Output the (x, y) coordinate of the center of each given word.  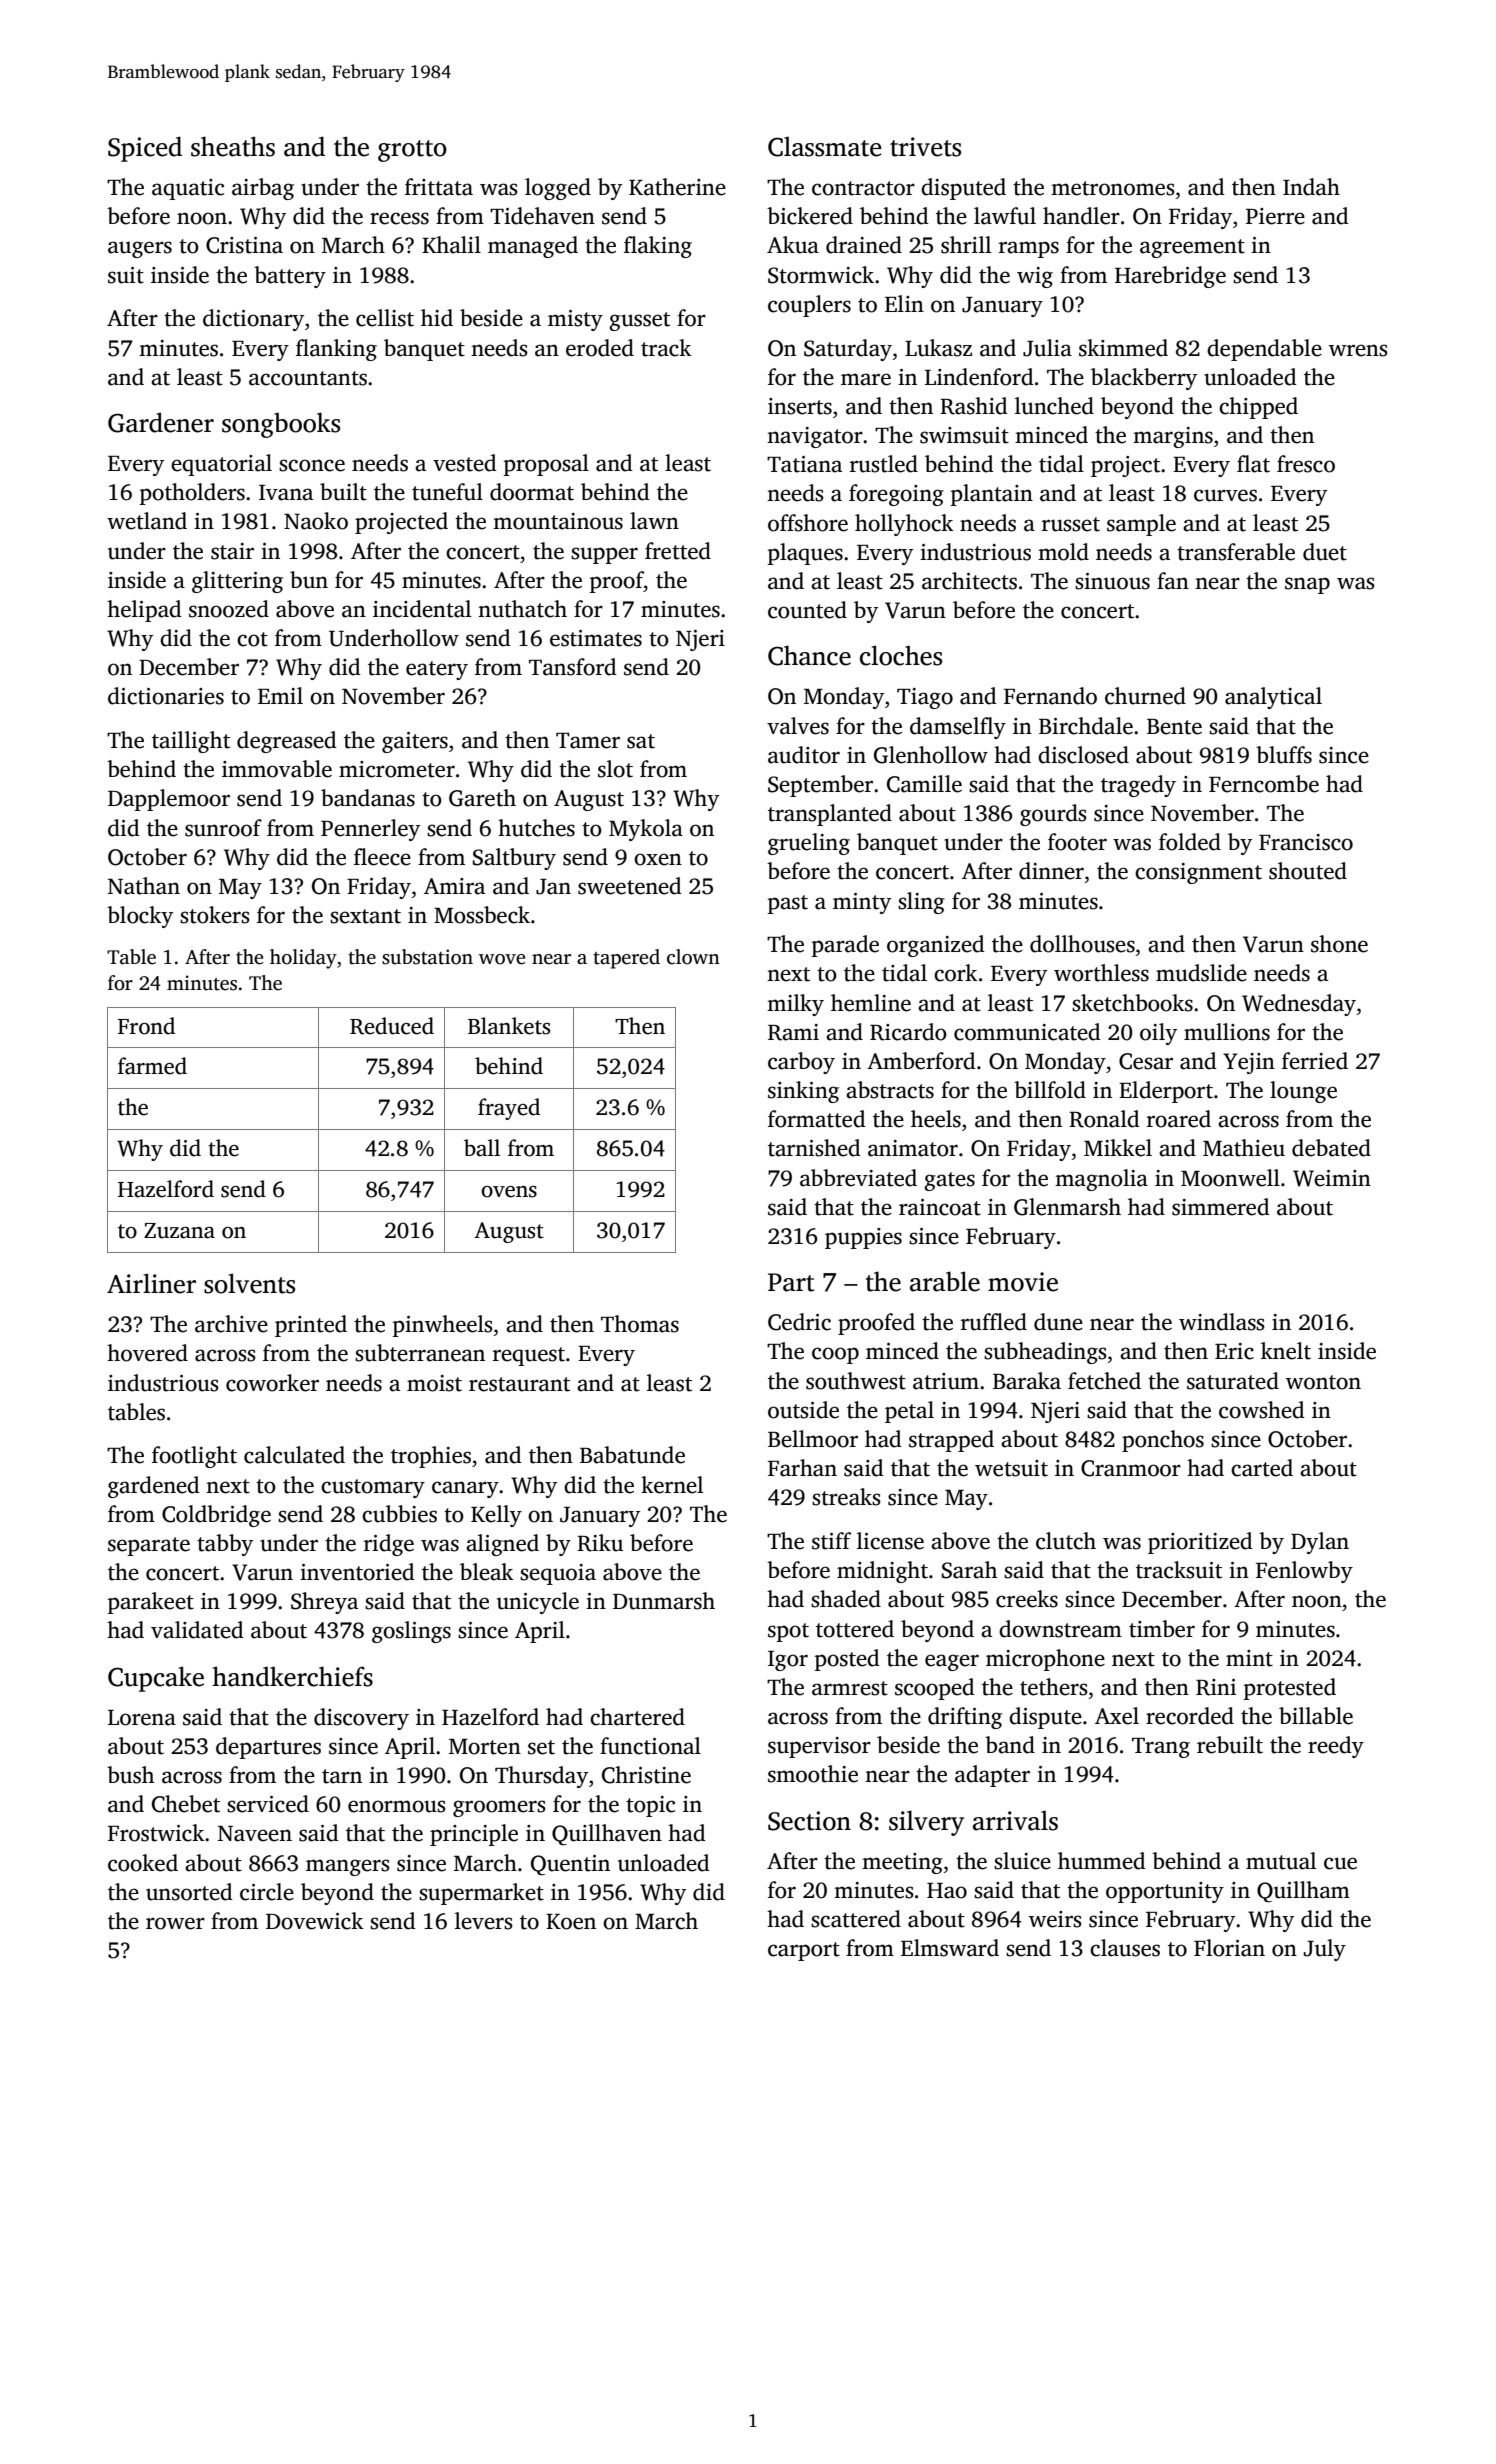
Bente (1174, 727)
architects (969, 581)
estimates (596, 638)
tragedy (1138, 786)
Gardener (161, 422)
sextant (365, 916)
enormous (397, 1806)
